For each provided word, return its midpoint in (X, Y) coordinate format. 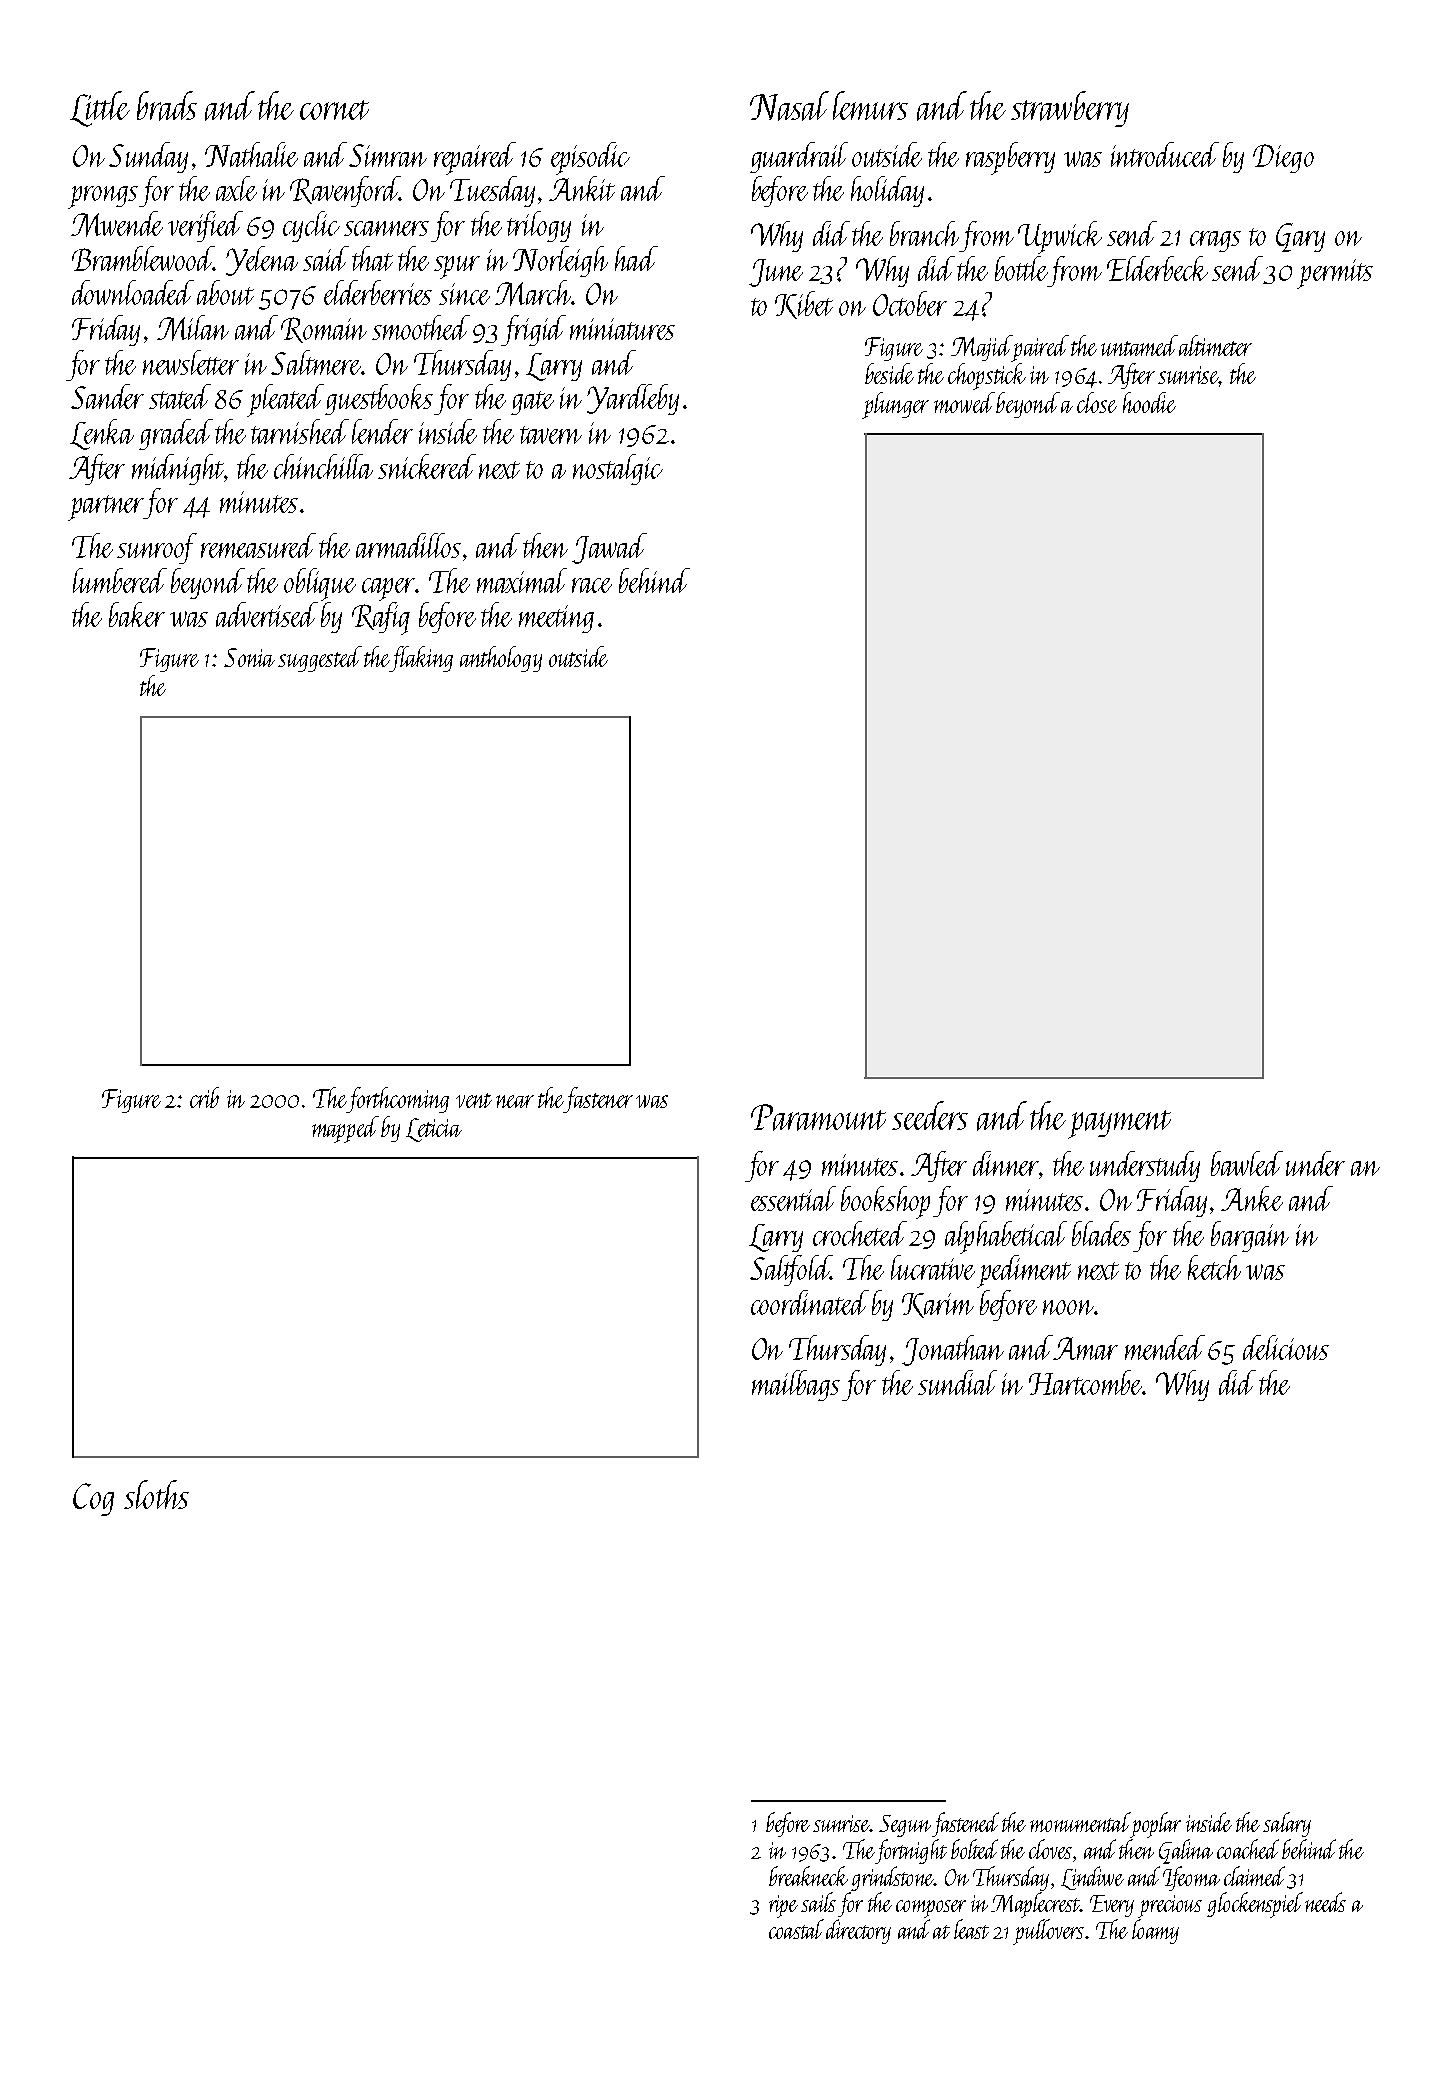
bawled (1247, 1163)
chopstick (987, 376)
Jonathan (953, 1350)
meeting (556, 619)
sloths (156, 1494)
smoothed (421, 327)
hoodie (1149, 402)
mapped (345, 1129)
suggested (320, 659)
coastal (796, 1929)
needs (1325, 1902)
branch (924, 233)
